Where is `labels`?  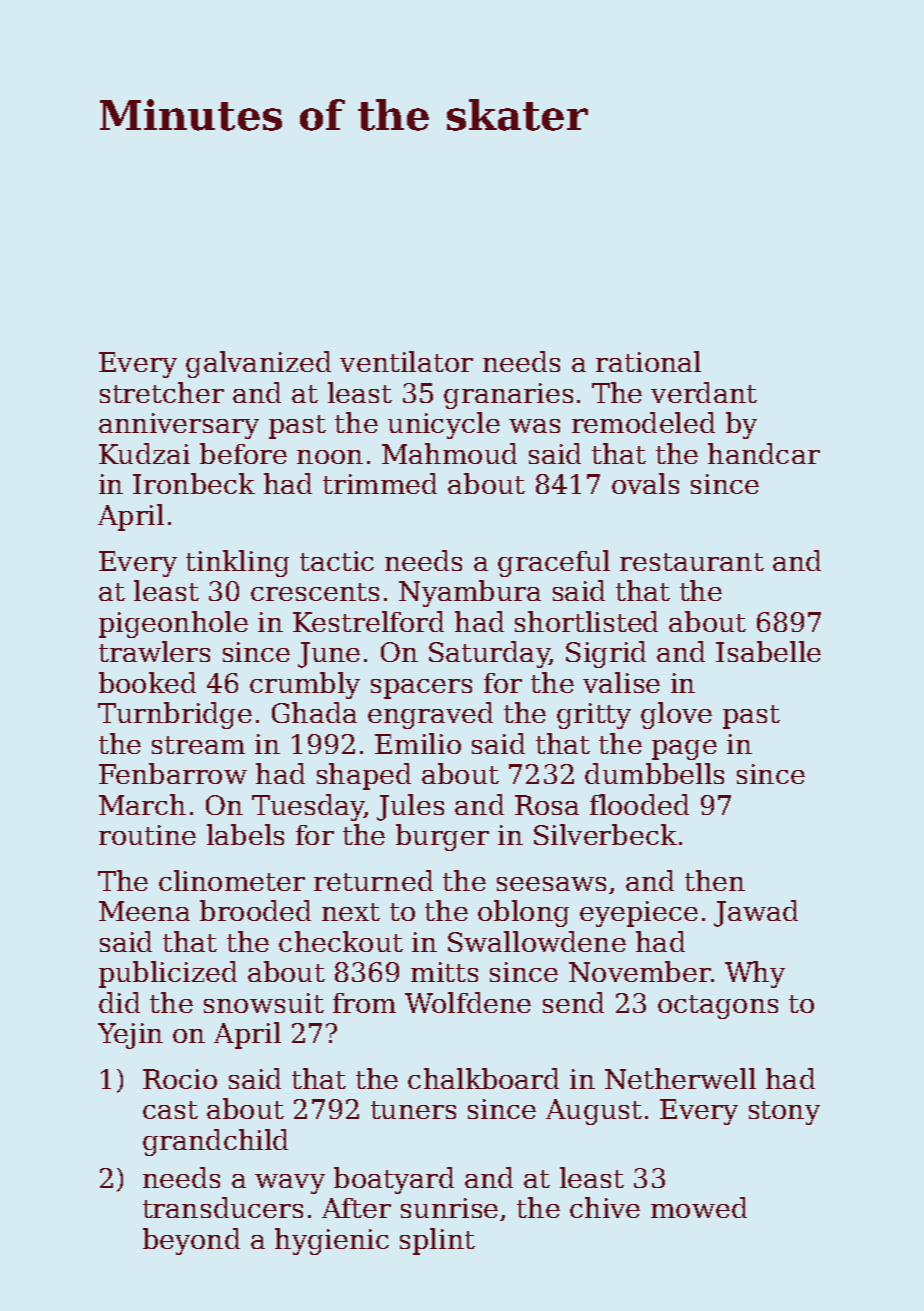
labels is located at coordinates (245, 834).
